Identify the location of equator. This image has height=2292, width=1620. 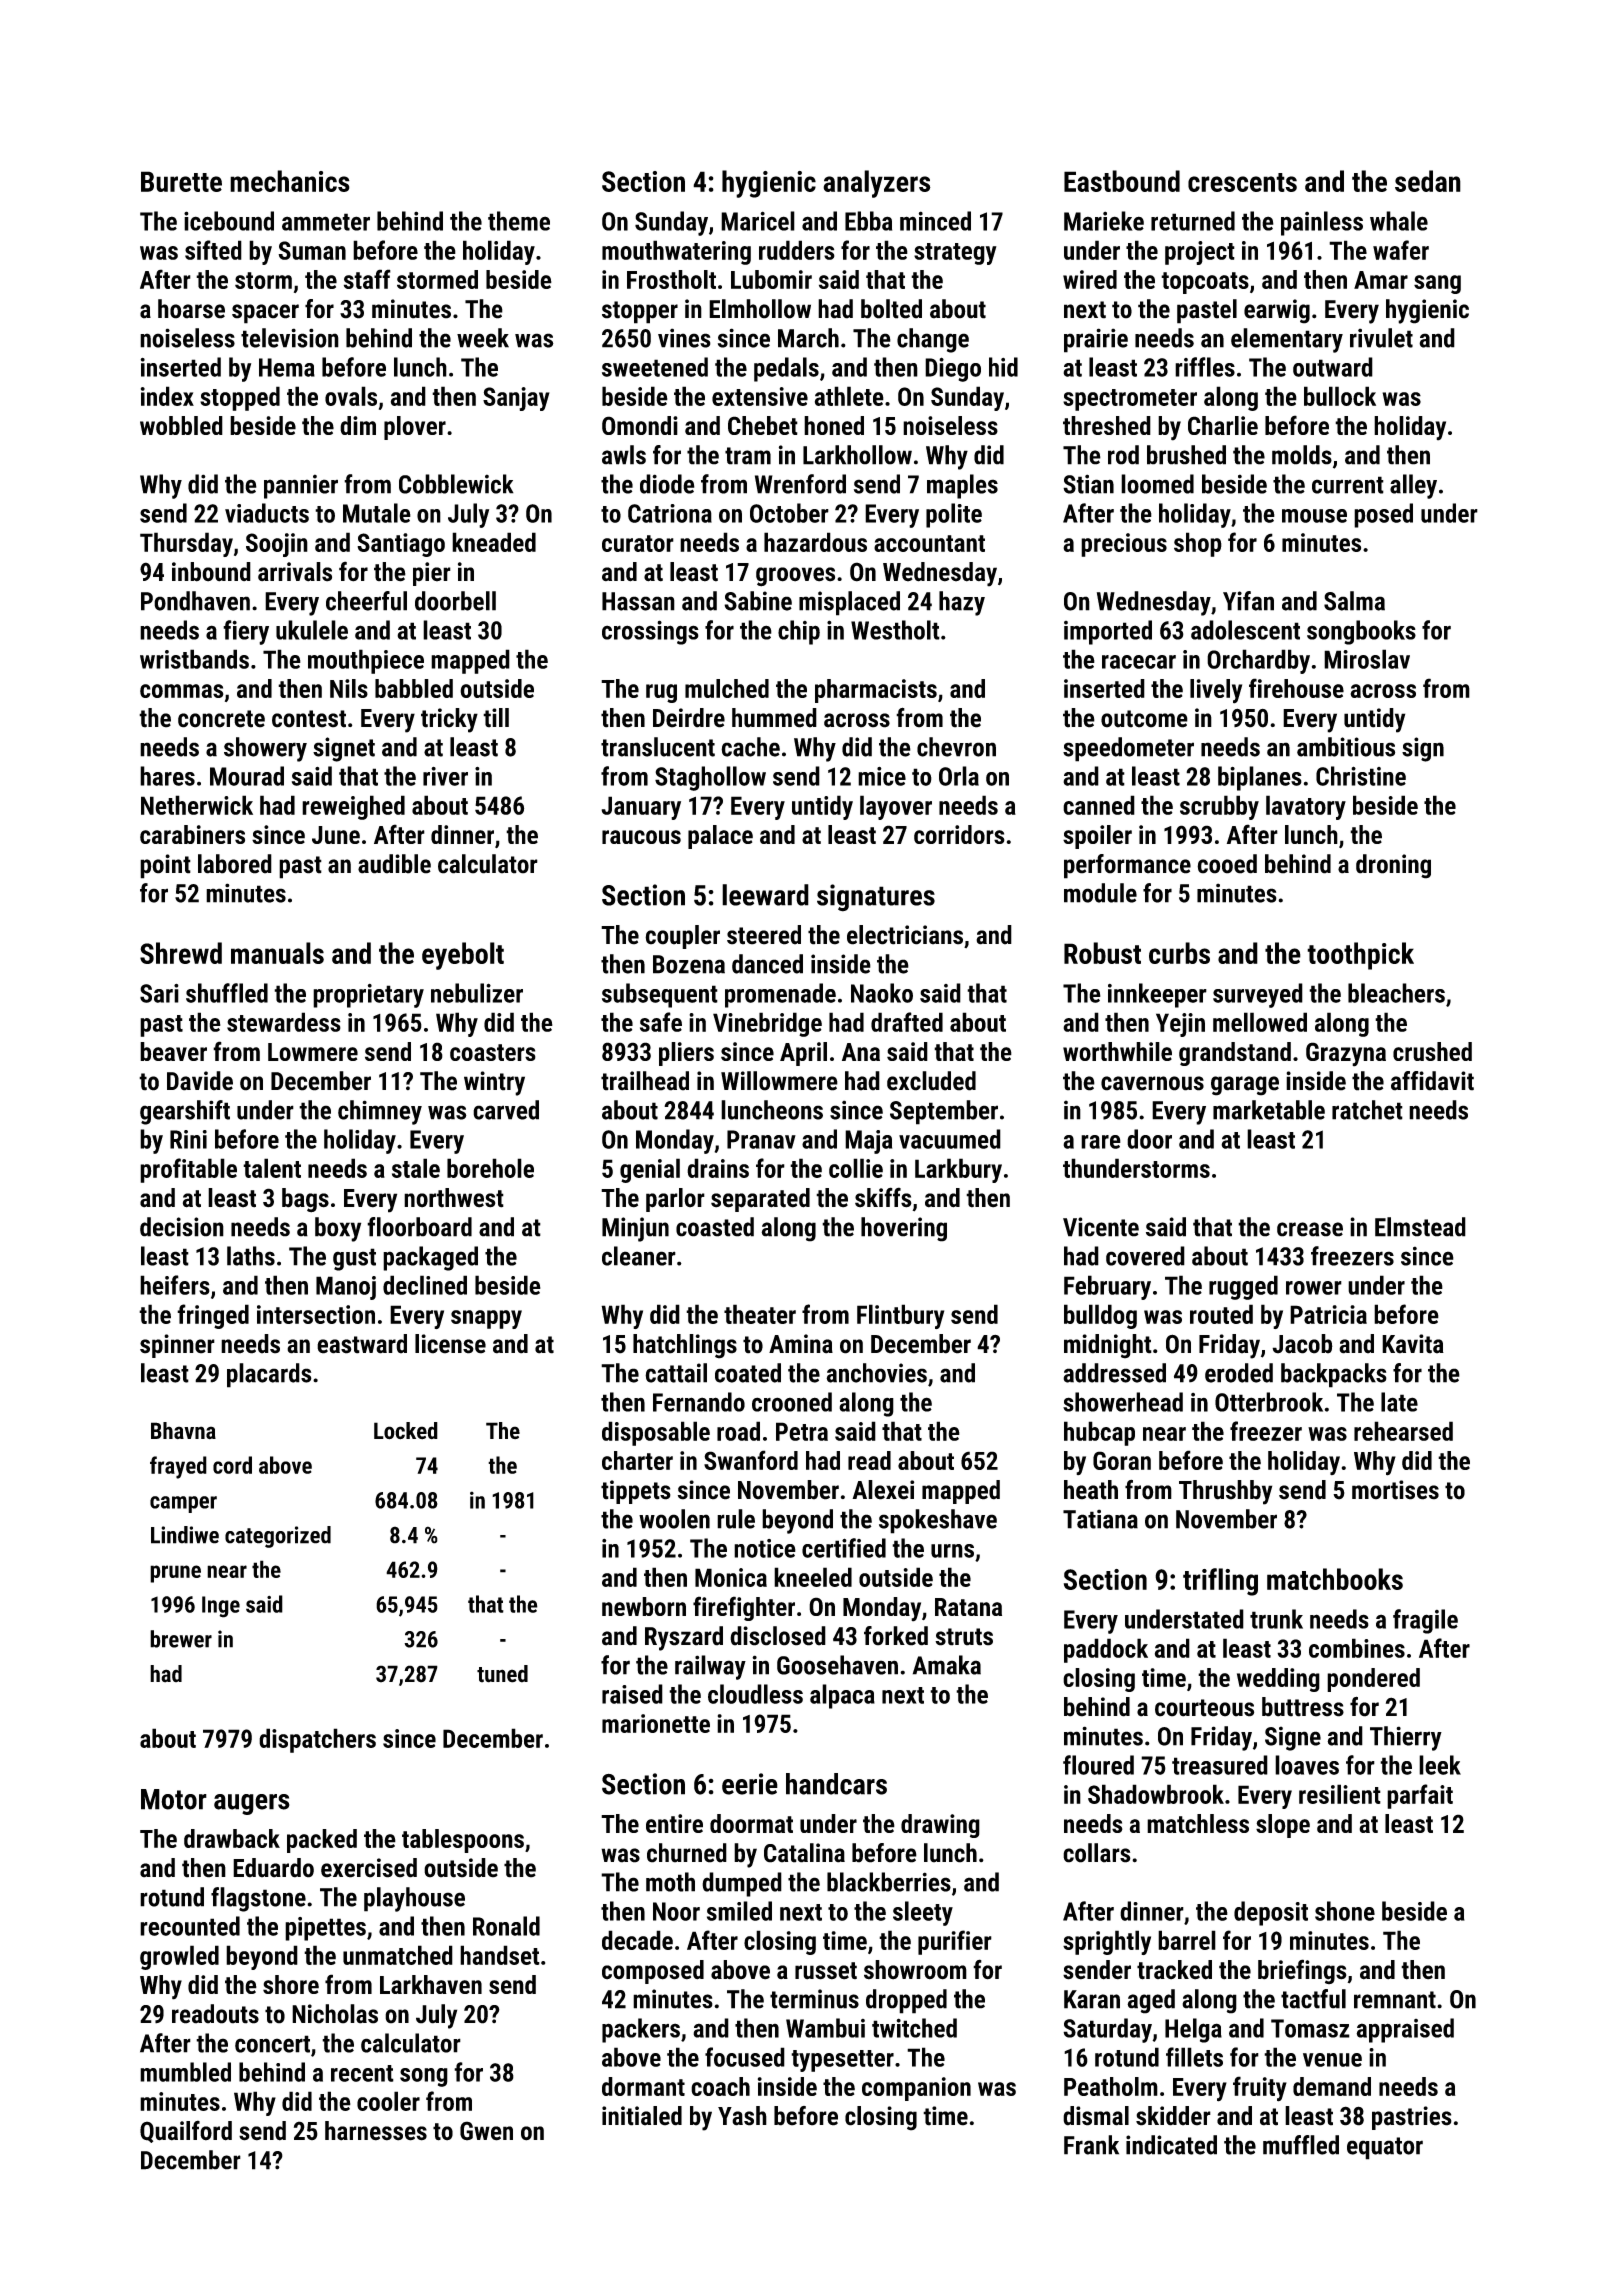
(1385, 2148).
